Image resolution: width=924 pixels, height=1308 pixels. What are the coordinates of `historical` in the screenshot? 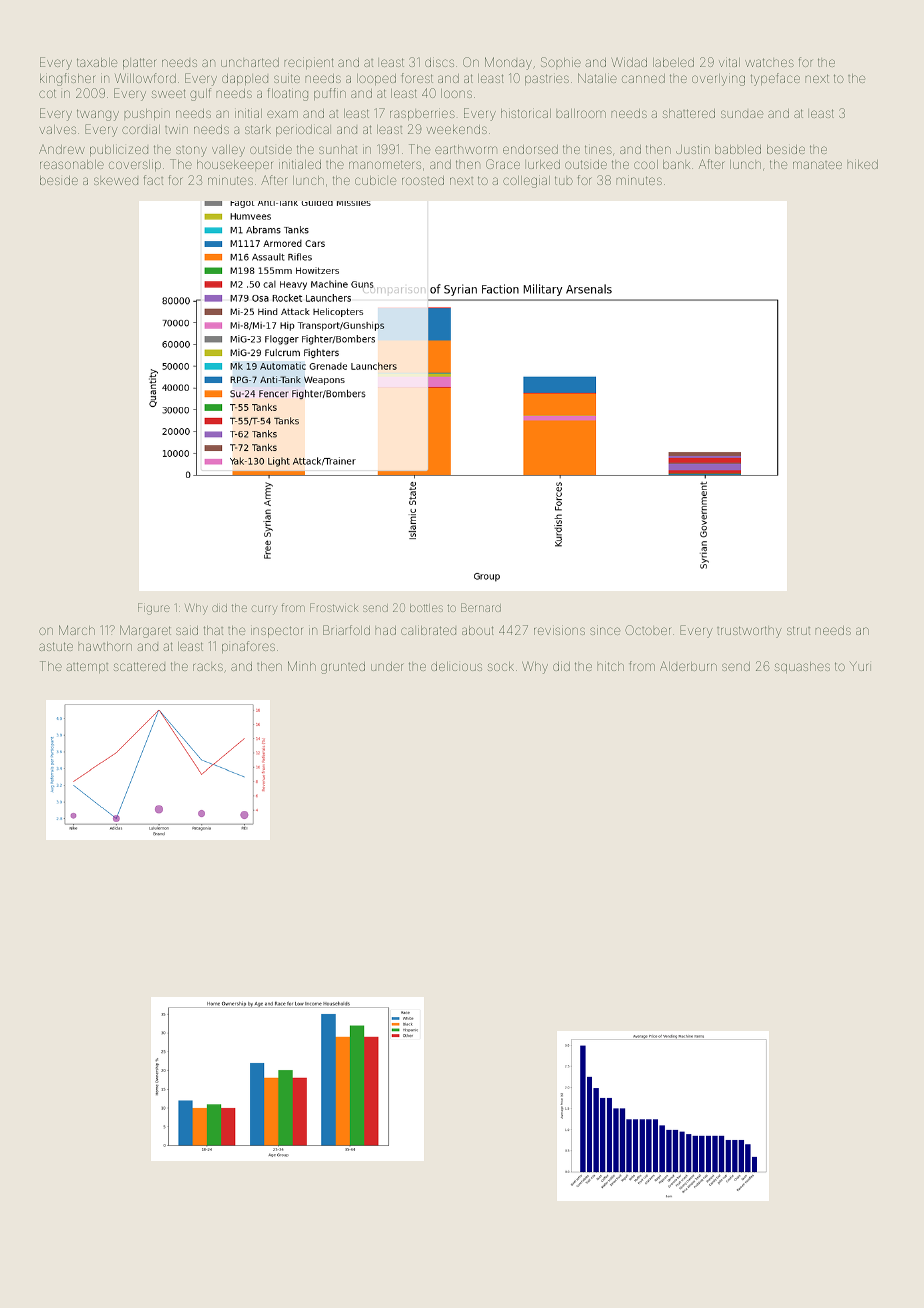 It's located at (526, 113).
